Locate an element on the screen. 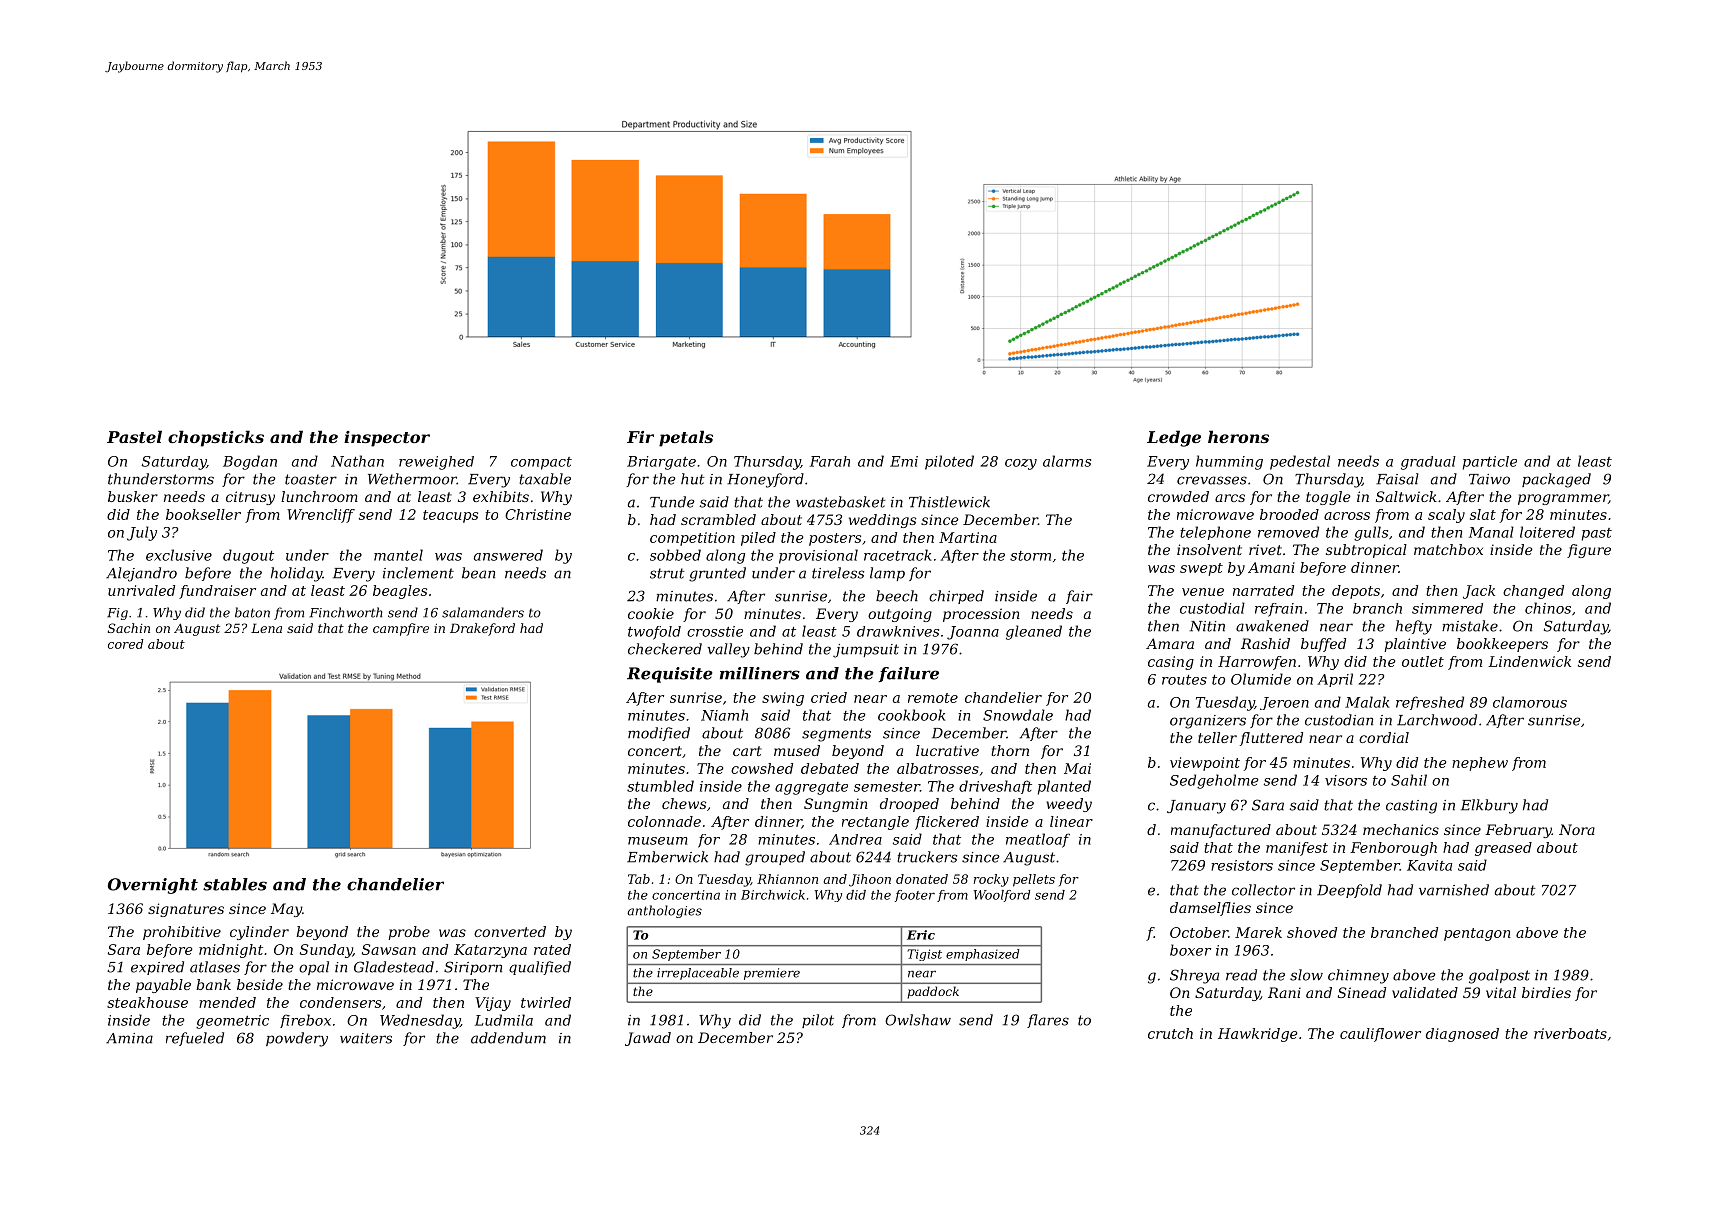  chopsticks is located at coordinates (216, 438).
